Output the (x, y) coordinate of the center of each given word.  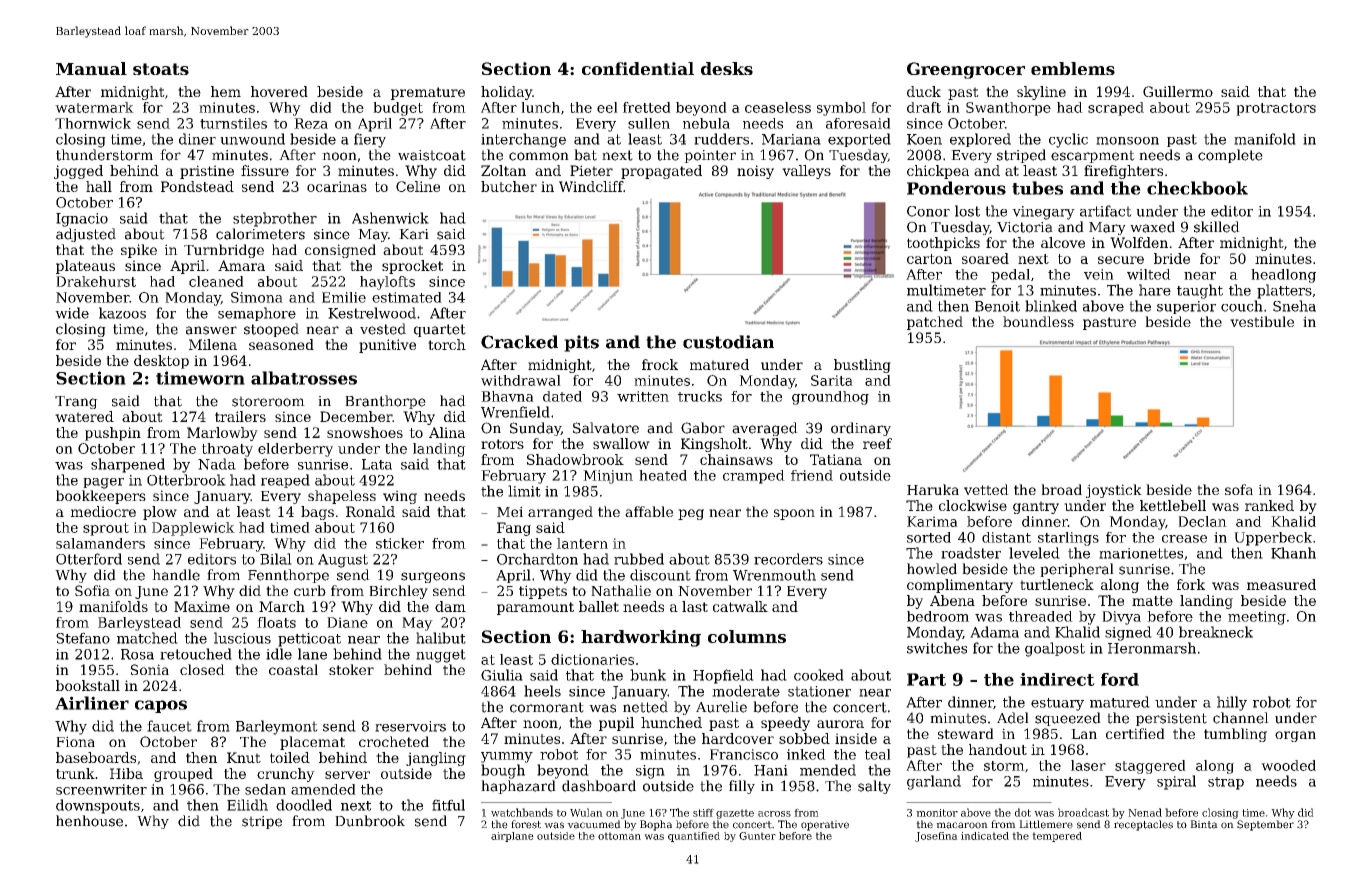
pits (581, 343)
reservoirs (410, 726)
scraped (1116, 109)
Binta (1204, 824)
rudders (721, 139)
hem (226, 91)
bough (503, 771)
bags (317, 513)
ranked (1269, 505)
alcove (1063, 242)
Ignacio (82, 220)
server (347, 775)
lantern (582, 543)
